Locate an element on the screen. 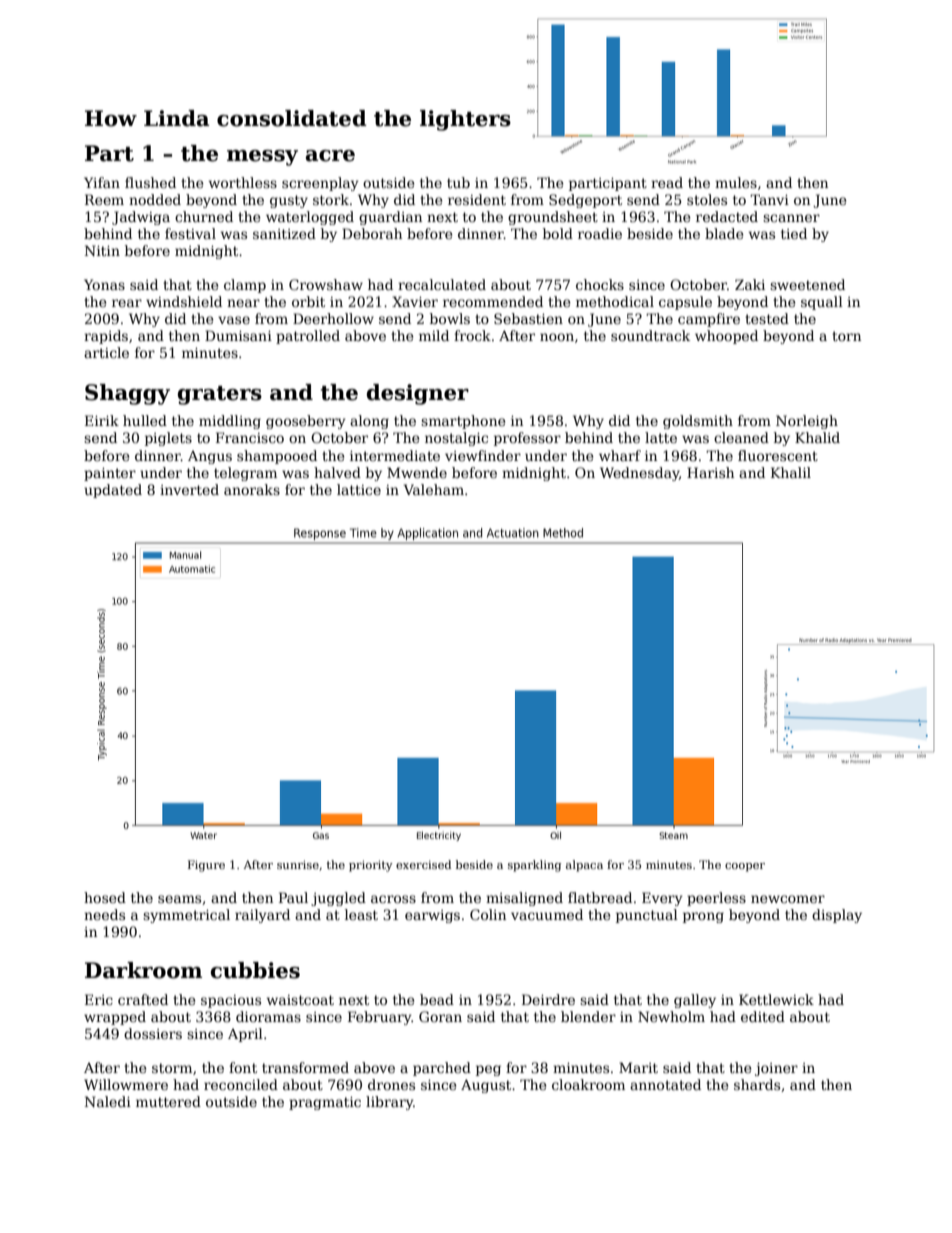 This screenshot has height=1233, width=952. Sedgeport is located at coordinates (585, 201).
